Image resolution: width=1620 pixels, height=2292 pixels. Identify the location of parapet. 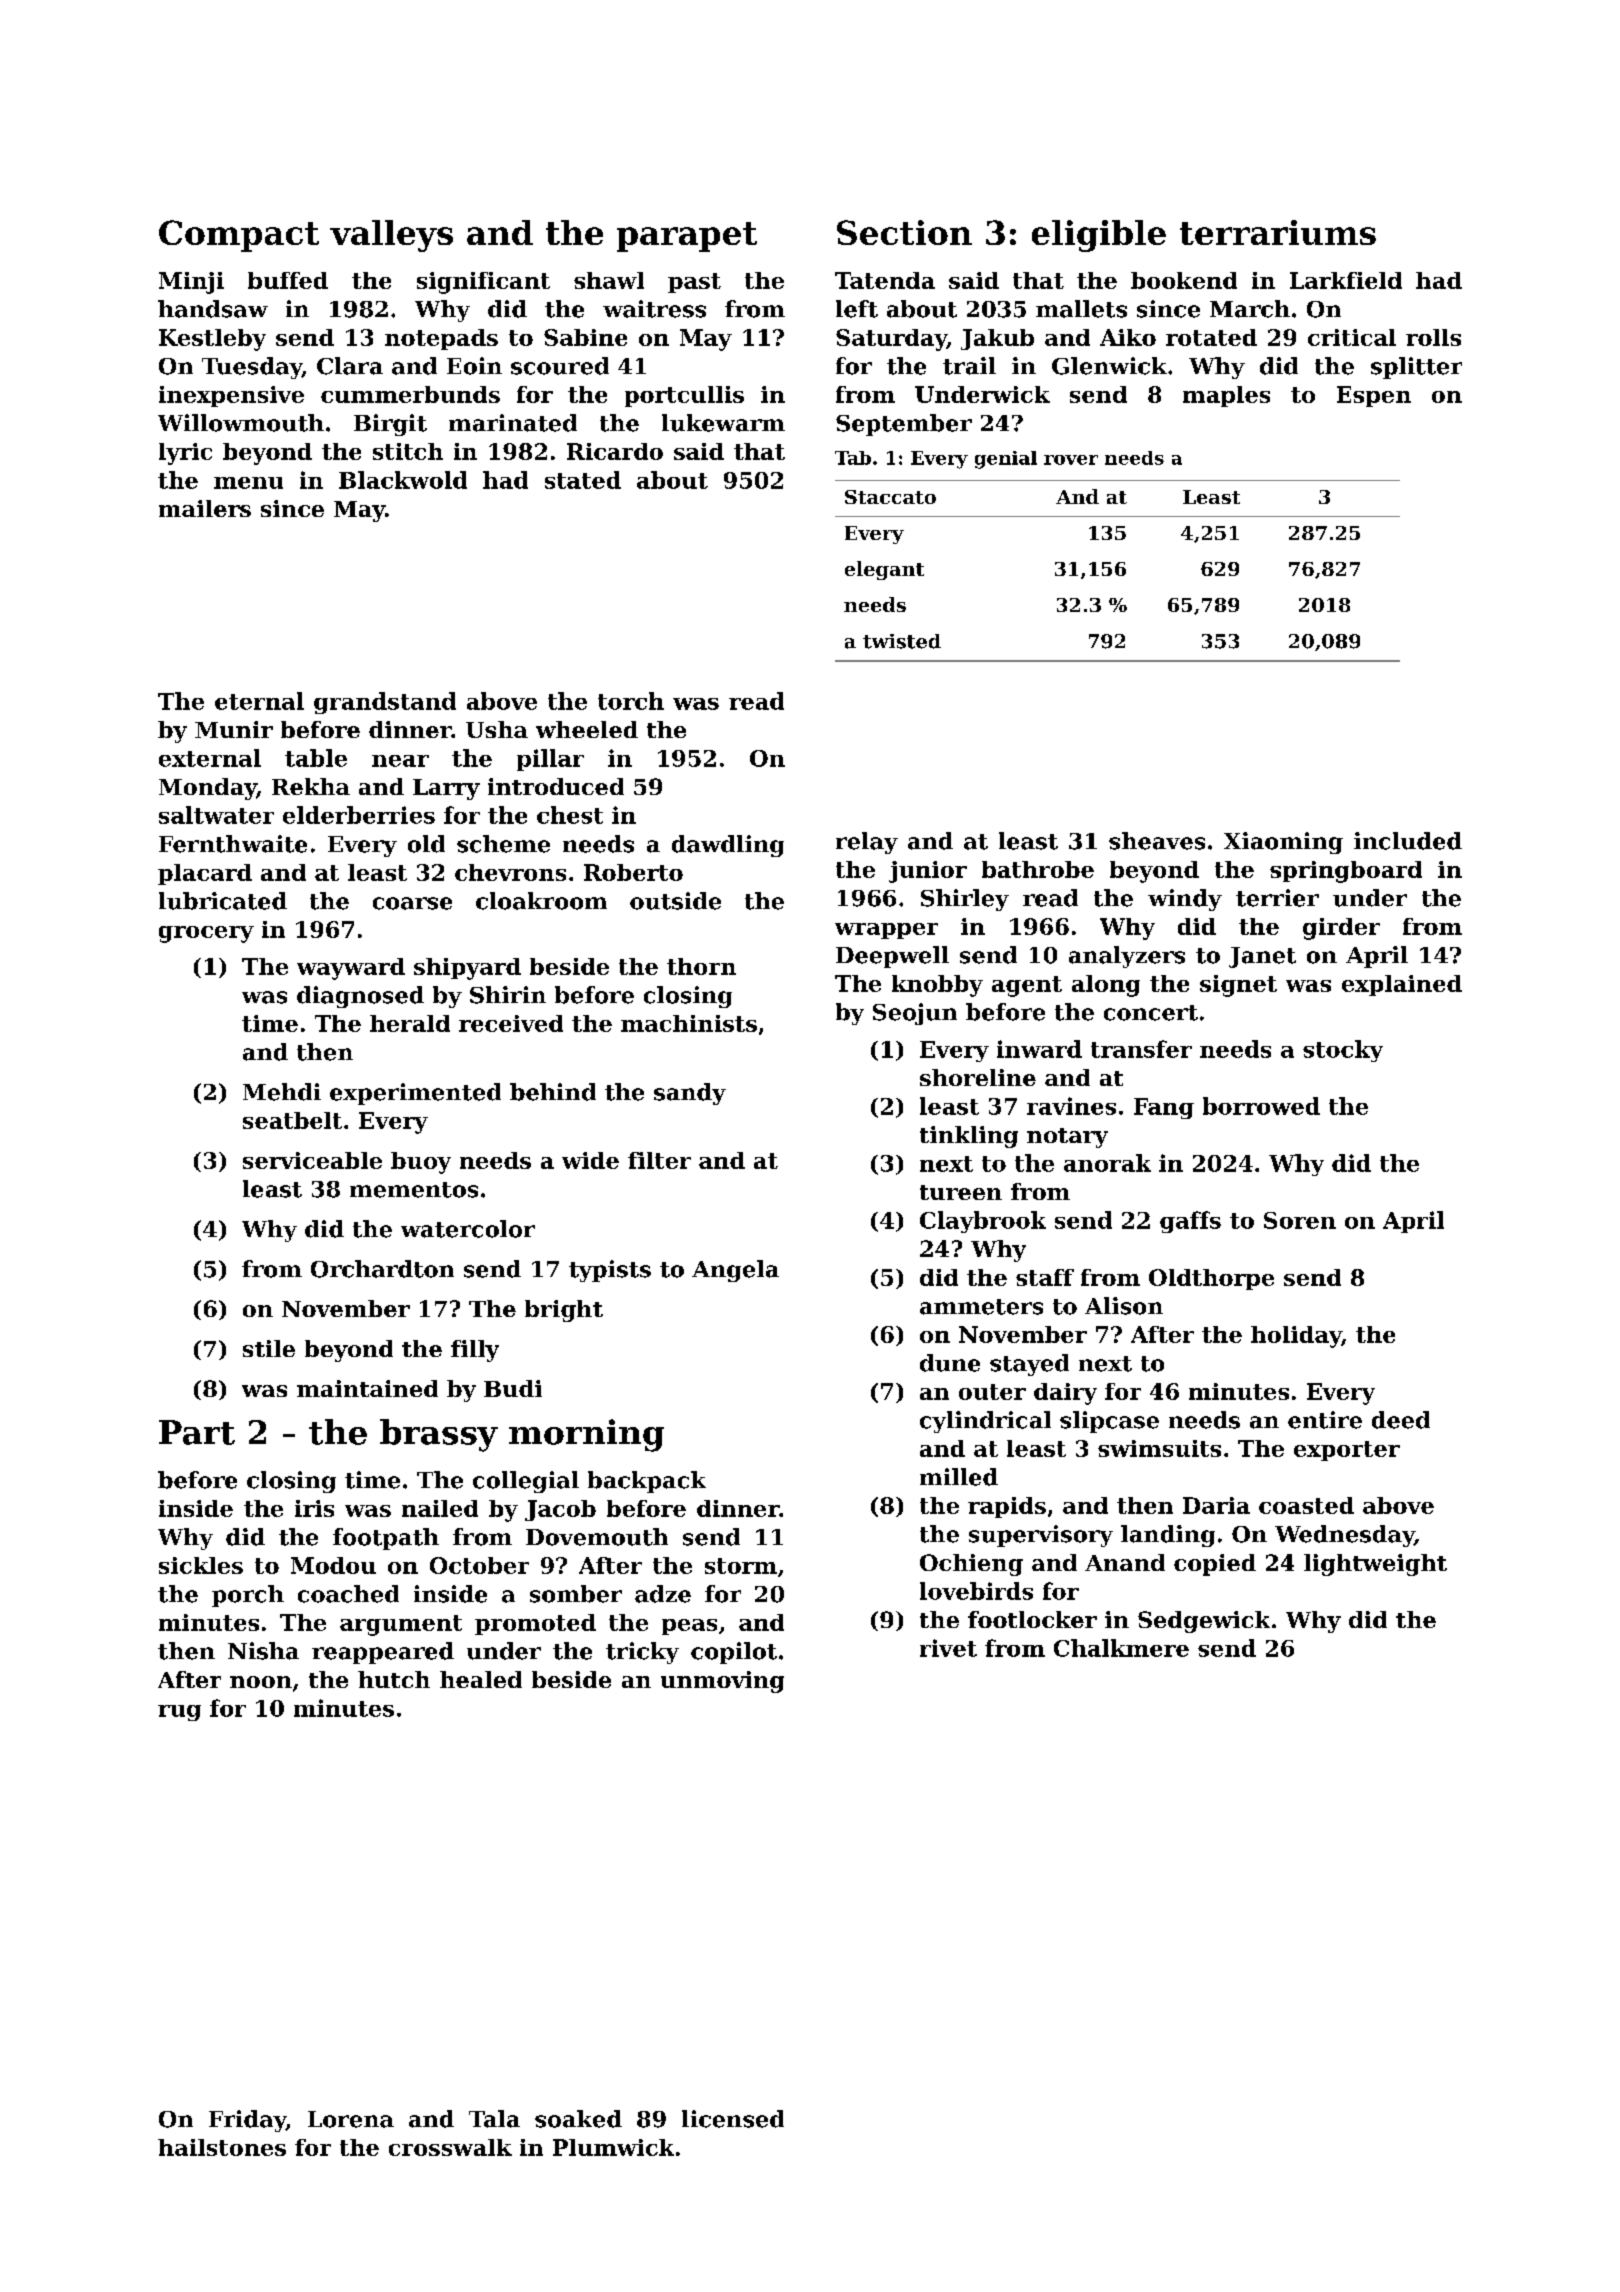
(687, 237).
